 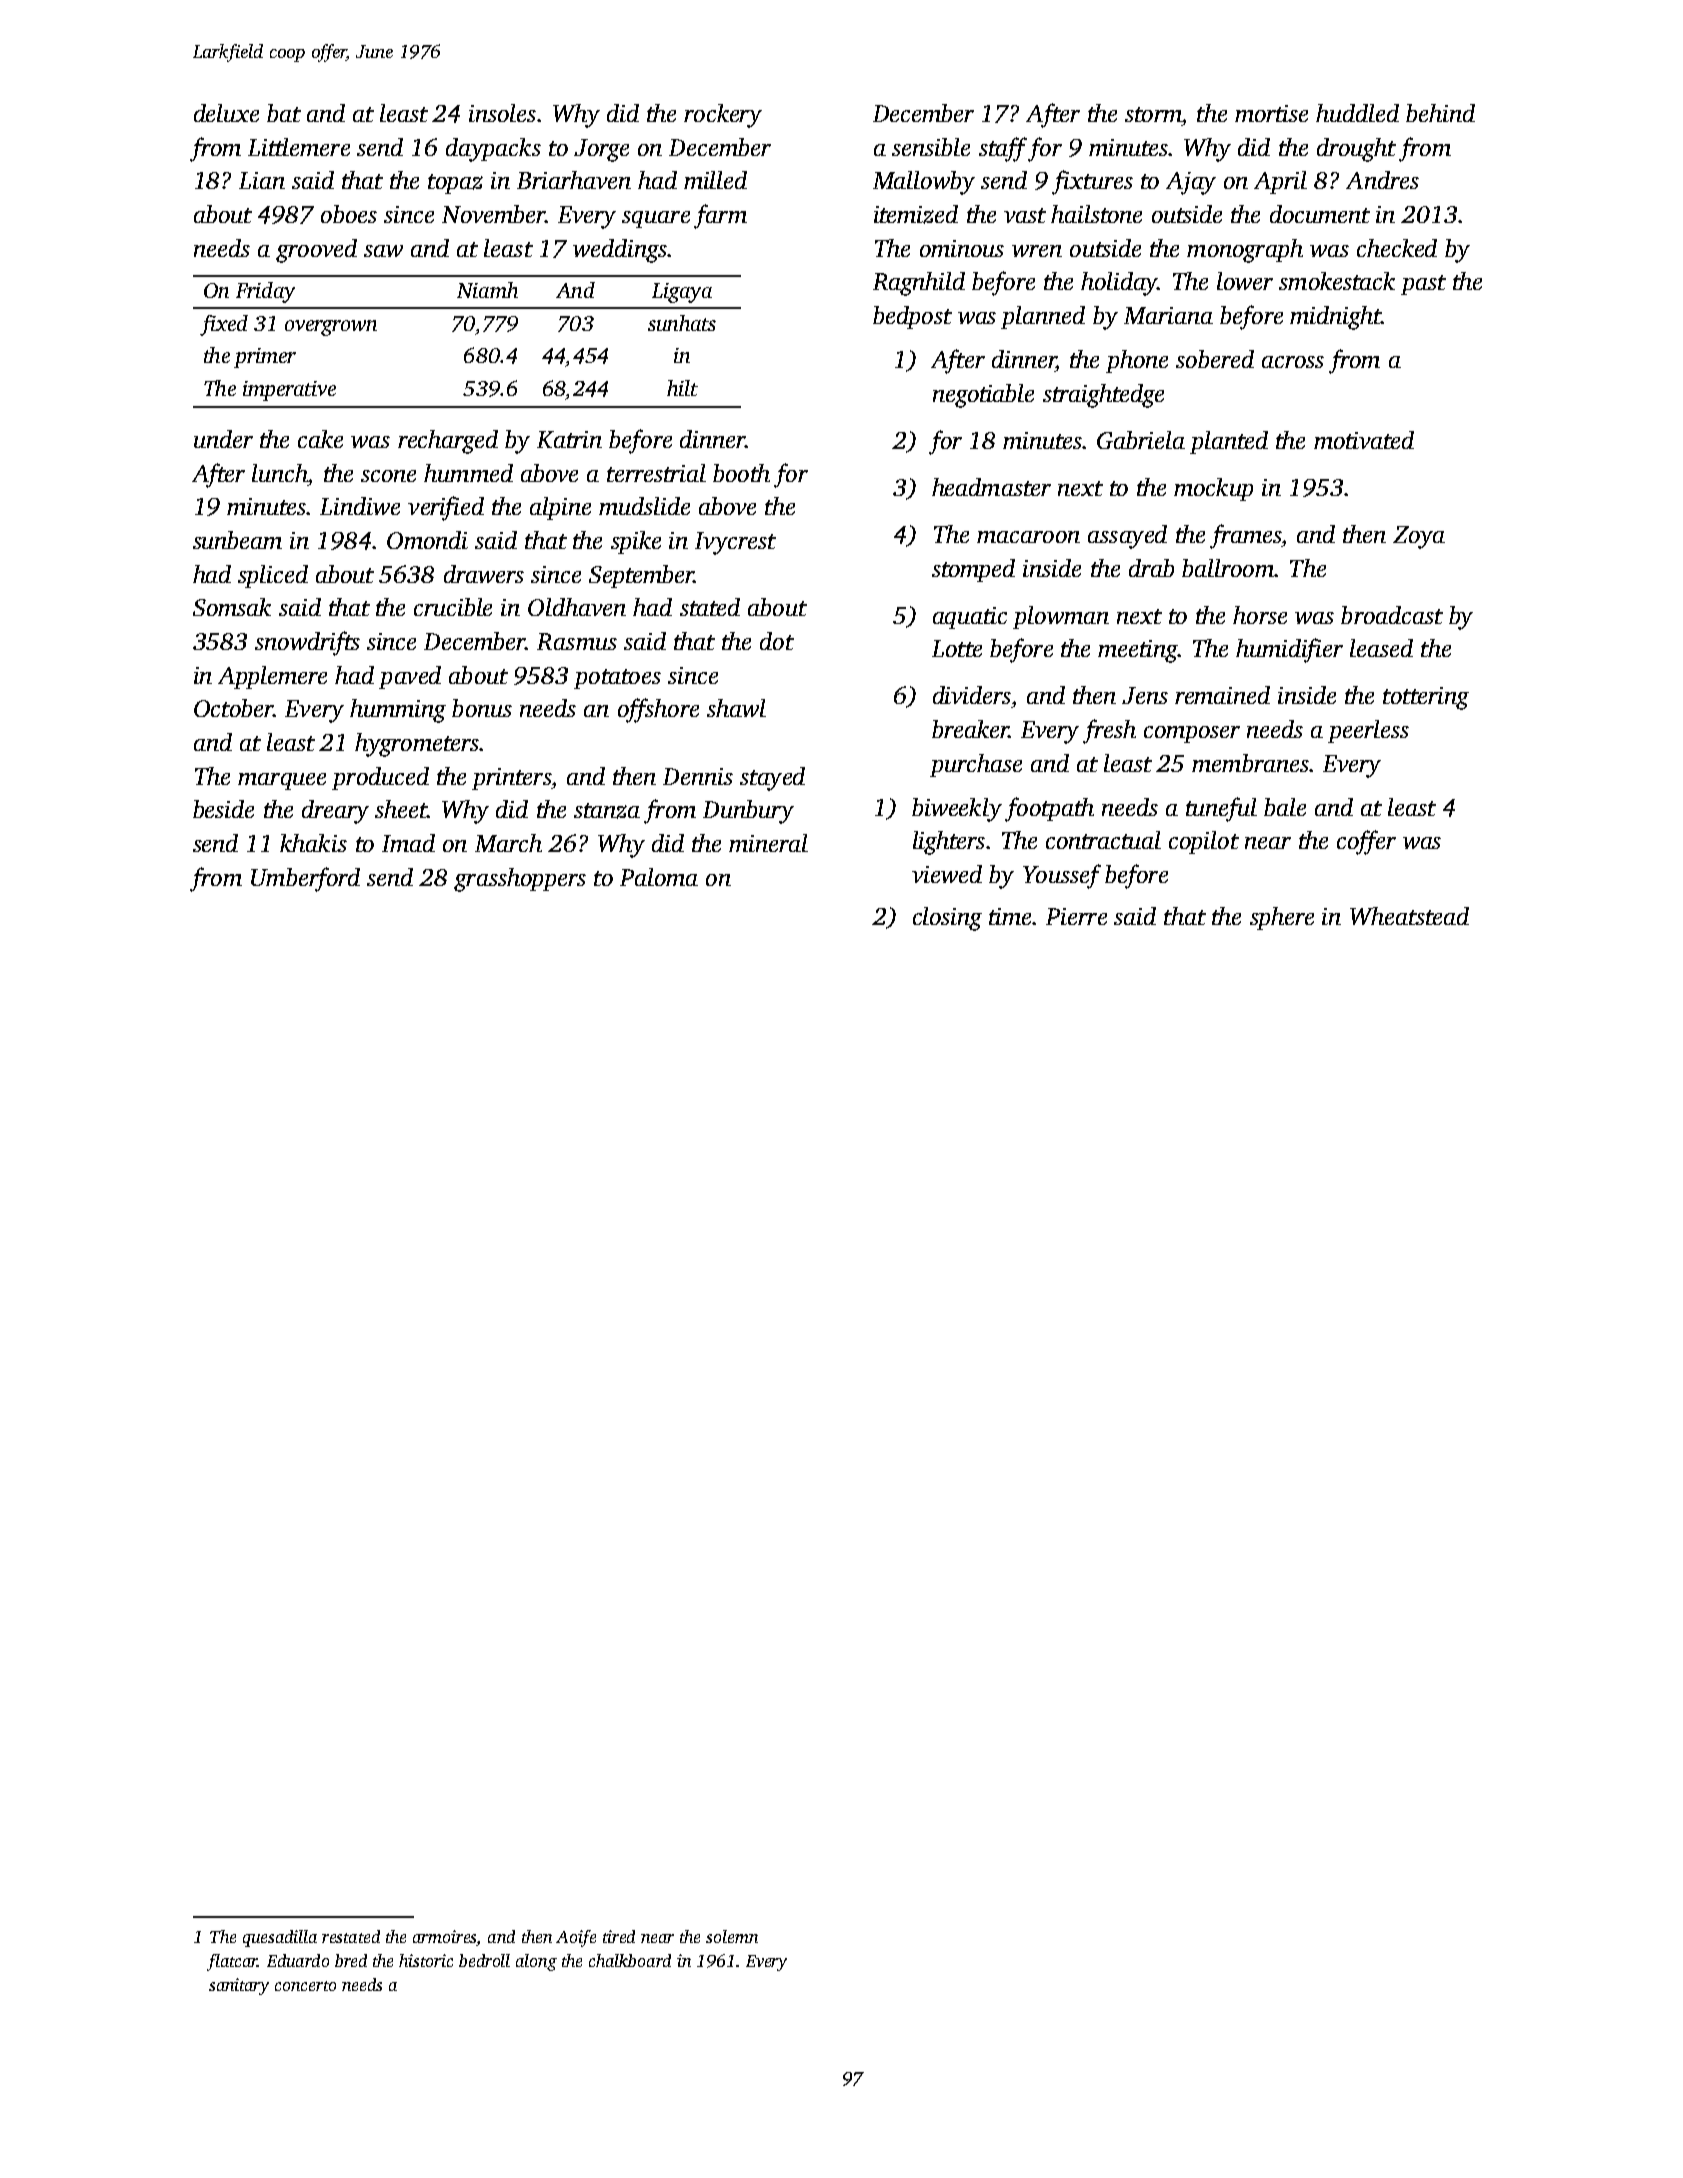 What do you see at coordinates (1204, 842) in the document?
I see `copilot` at bounding box center [1204, 842].
